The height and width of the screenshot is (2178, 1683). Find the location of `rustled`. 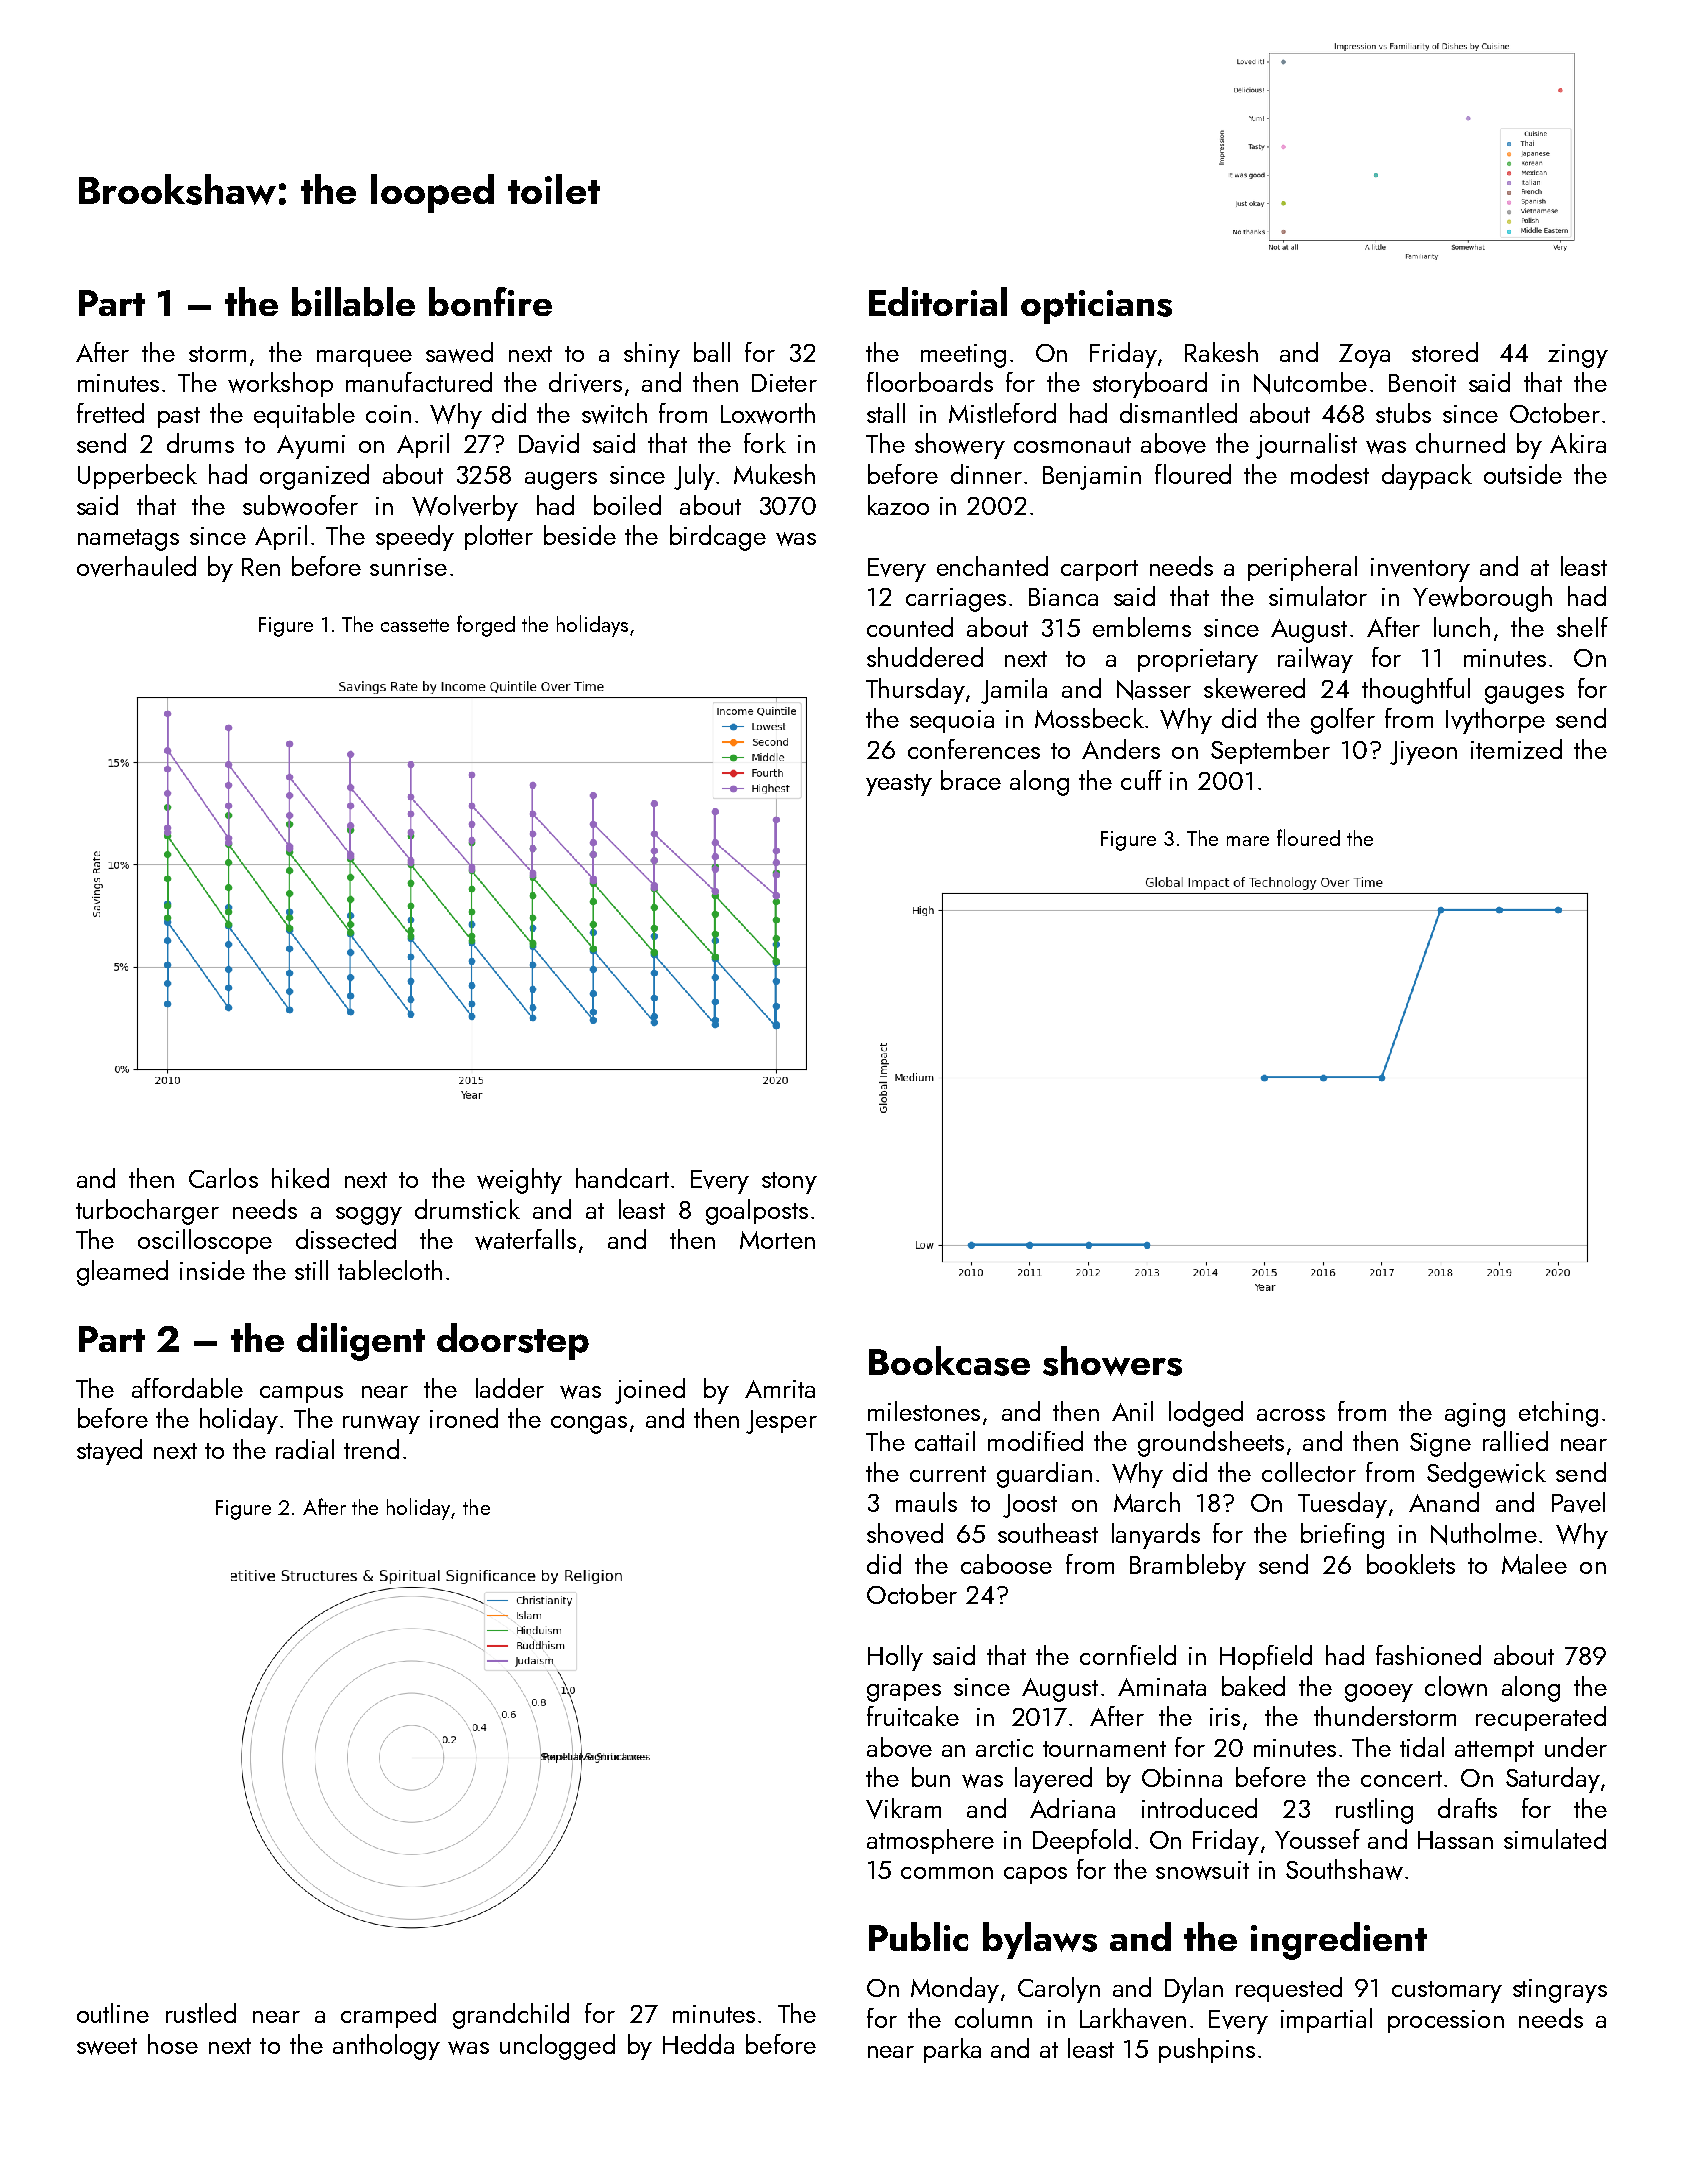

rustled is located at coordinates (201, 2013).
